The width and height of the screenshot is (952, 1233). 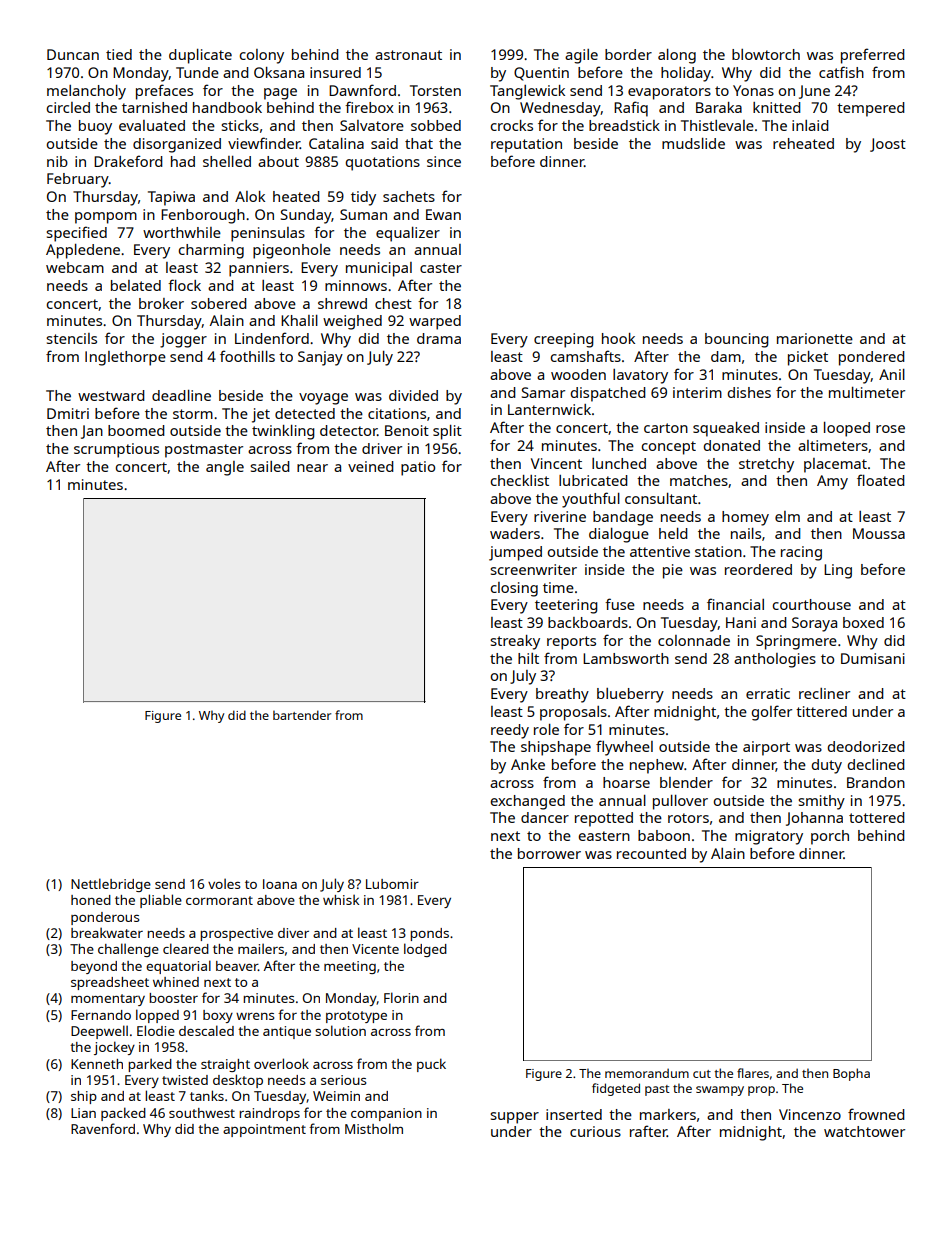 I want to click on descaled, so click(x=206, y=1030).
